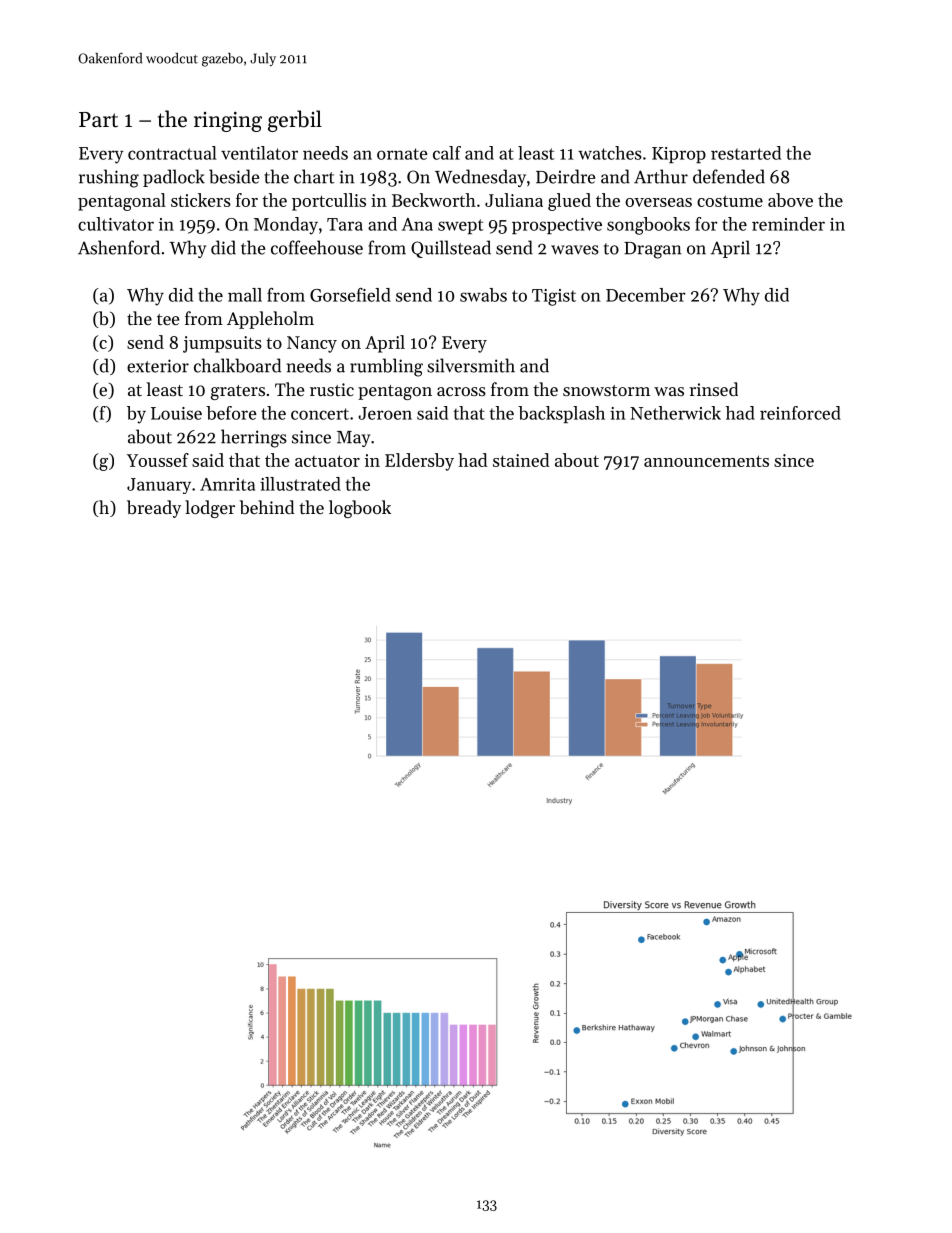 This screenshot has height=1233, width=952. What do you see at coordinates (386, 367) in the screenshot?
I see `rumbling` at bounding box center [386, 367].
